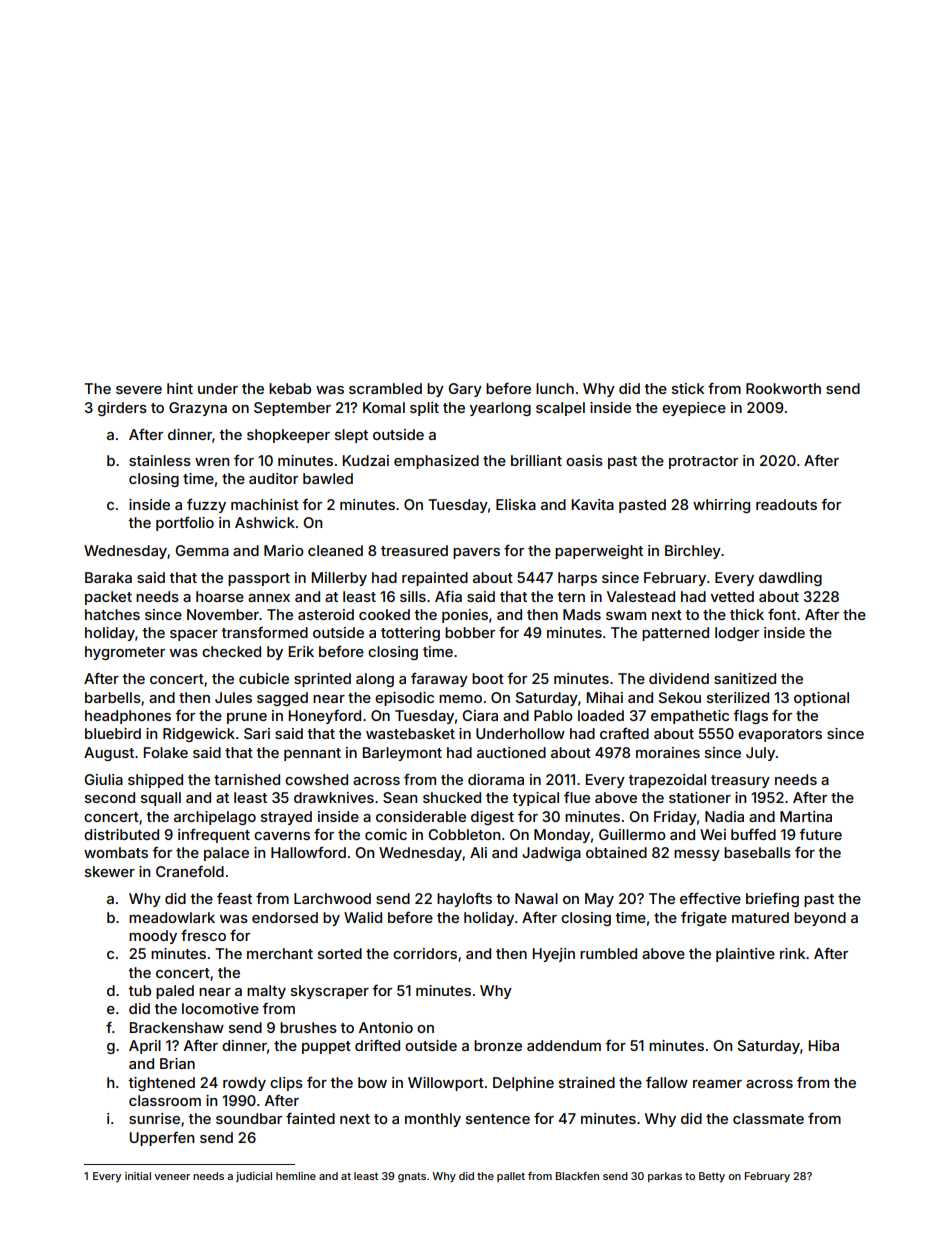 Image resolution: width=952 pixels, height=1233 pixels. Describe the element at coordinates (587, 1082) in the image. I see `strained` at that location.
